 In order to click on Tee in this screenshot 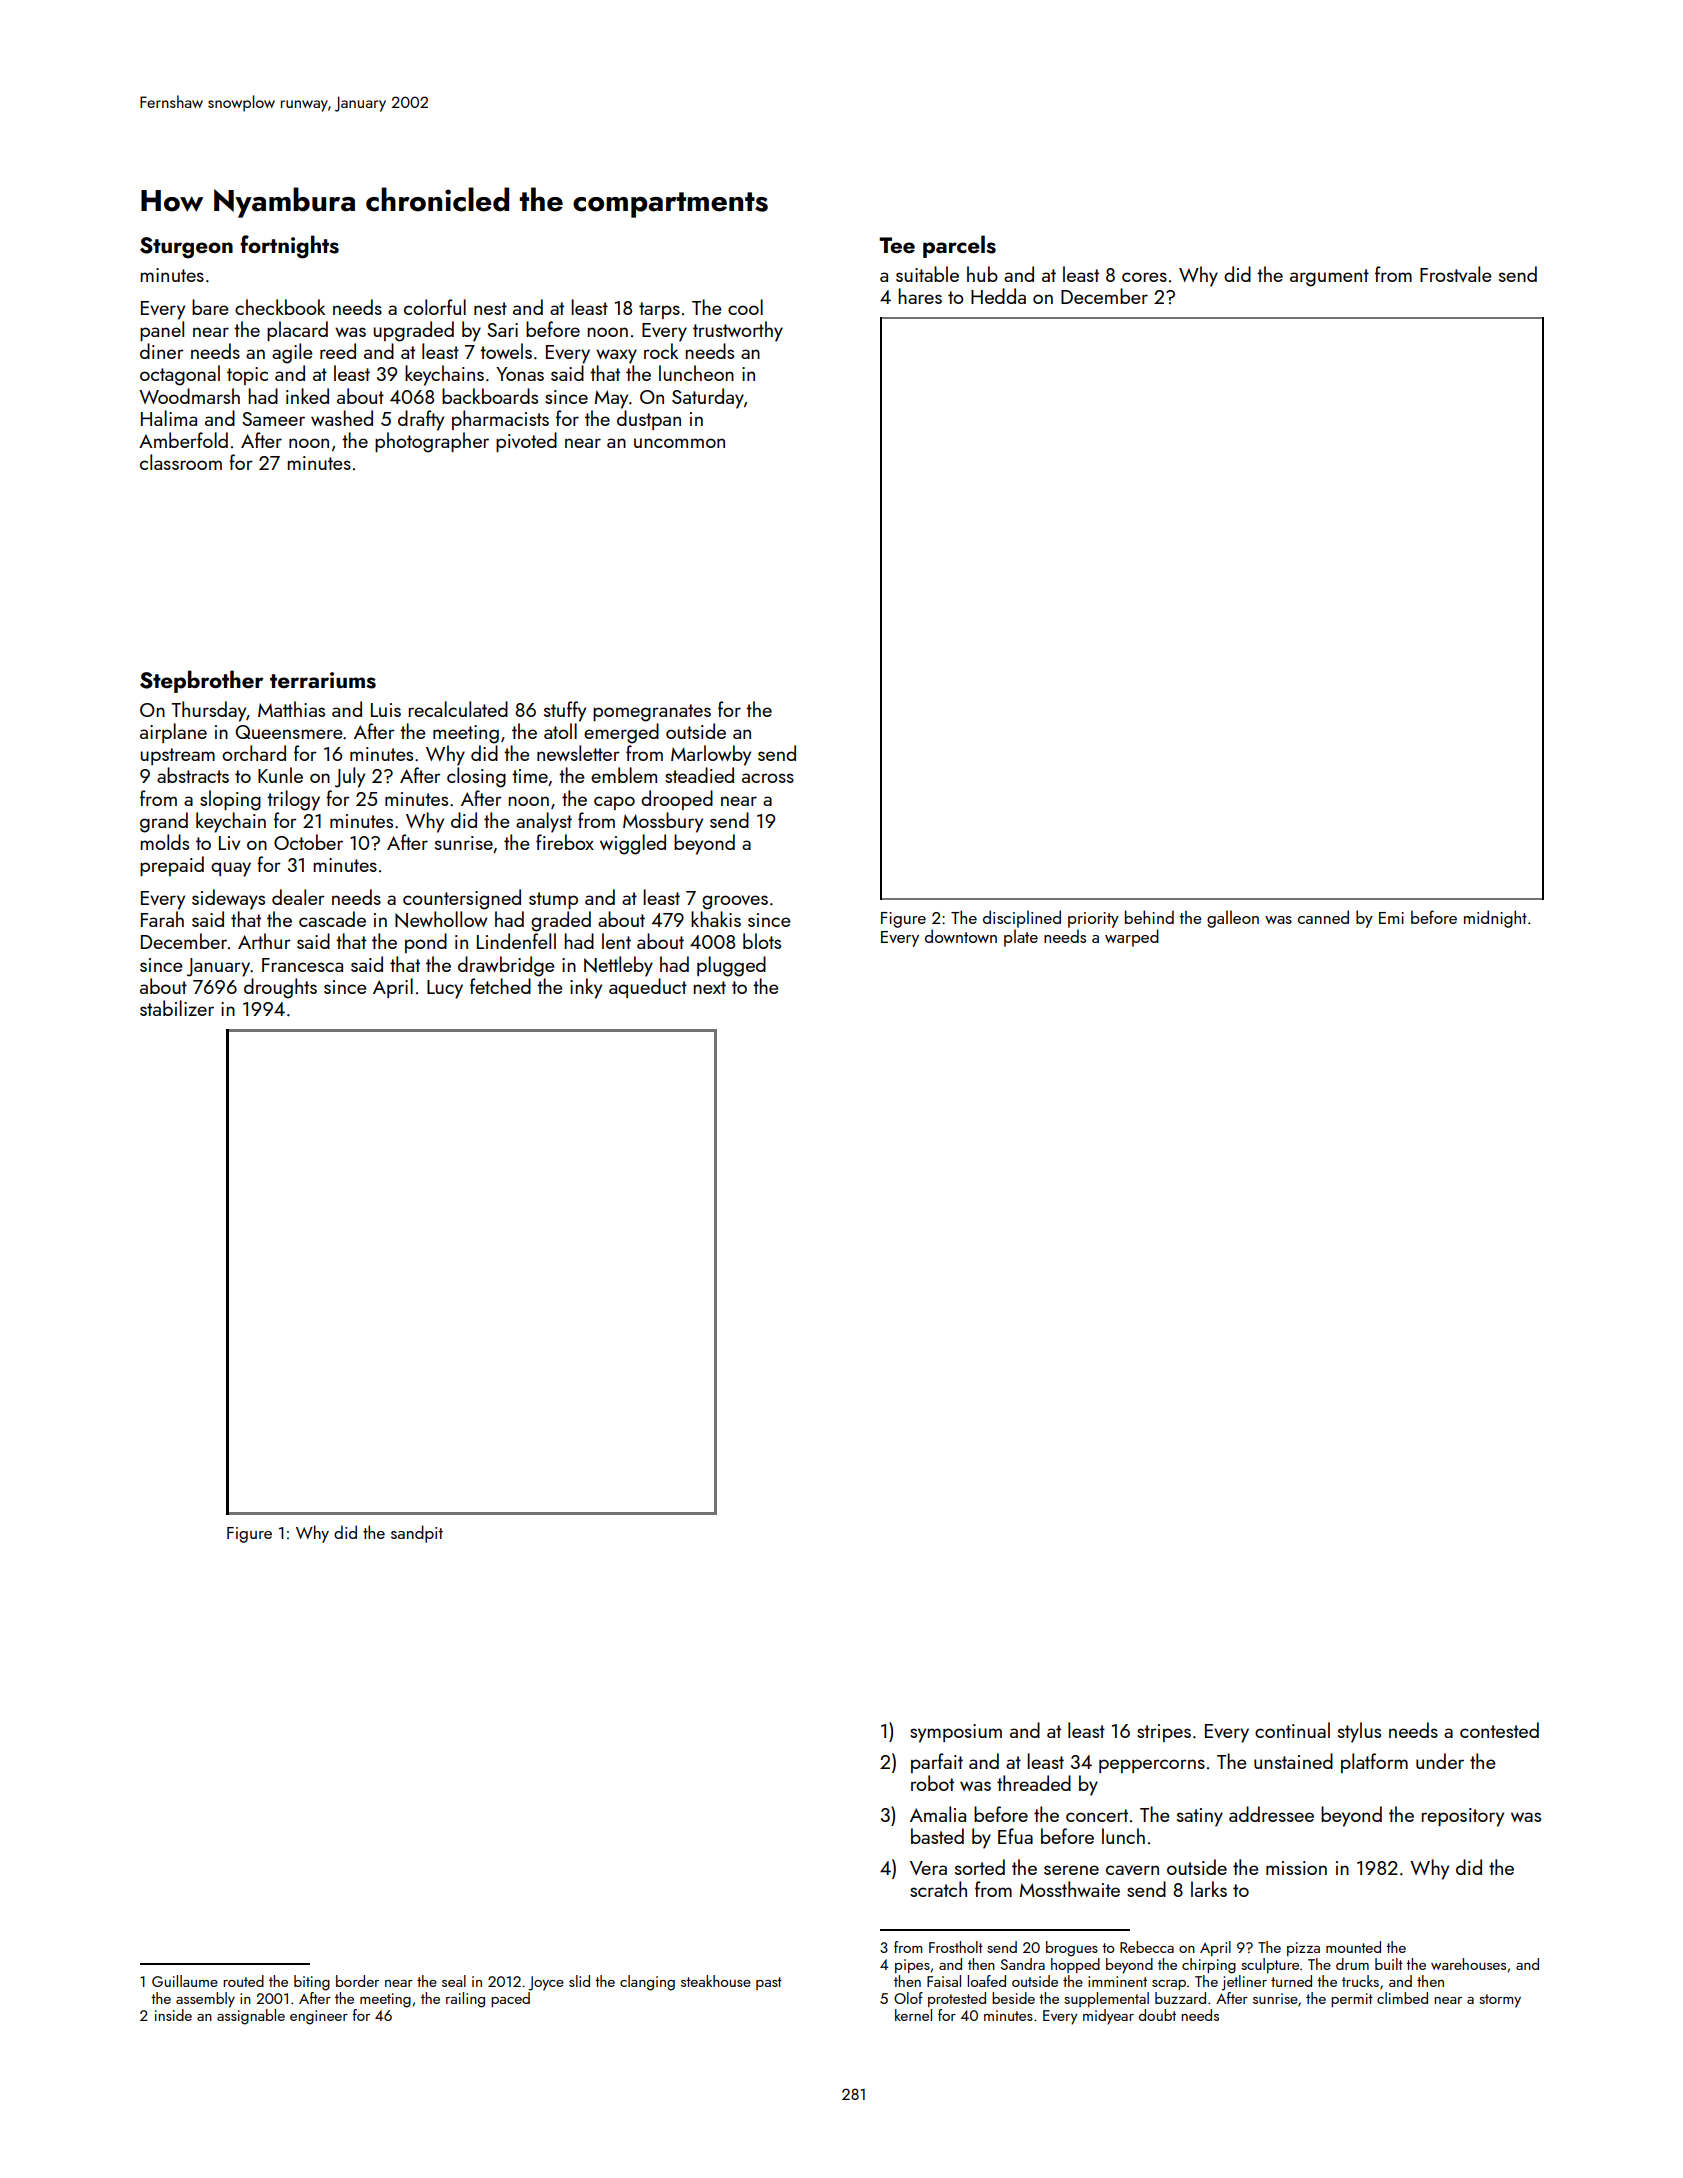, I will do `click(897, 245)`.
